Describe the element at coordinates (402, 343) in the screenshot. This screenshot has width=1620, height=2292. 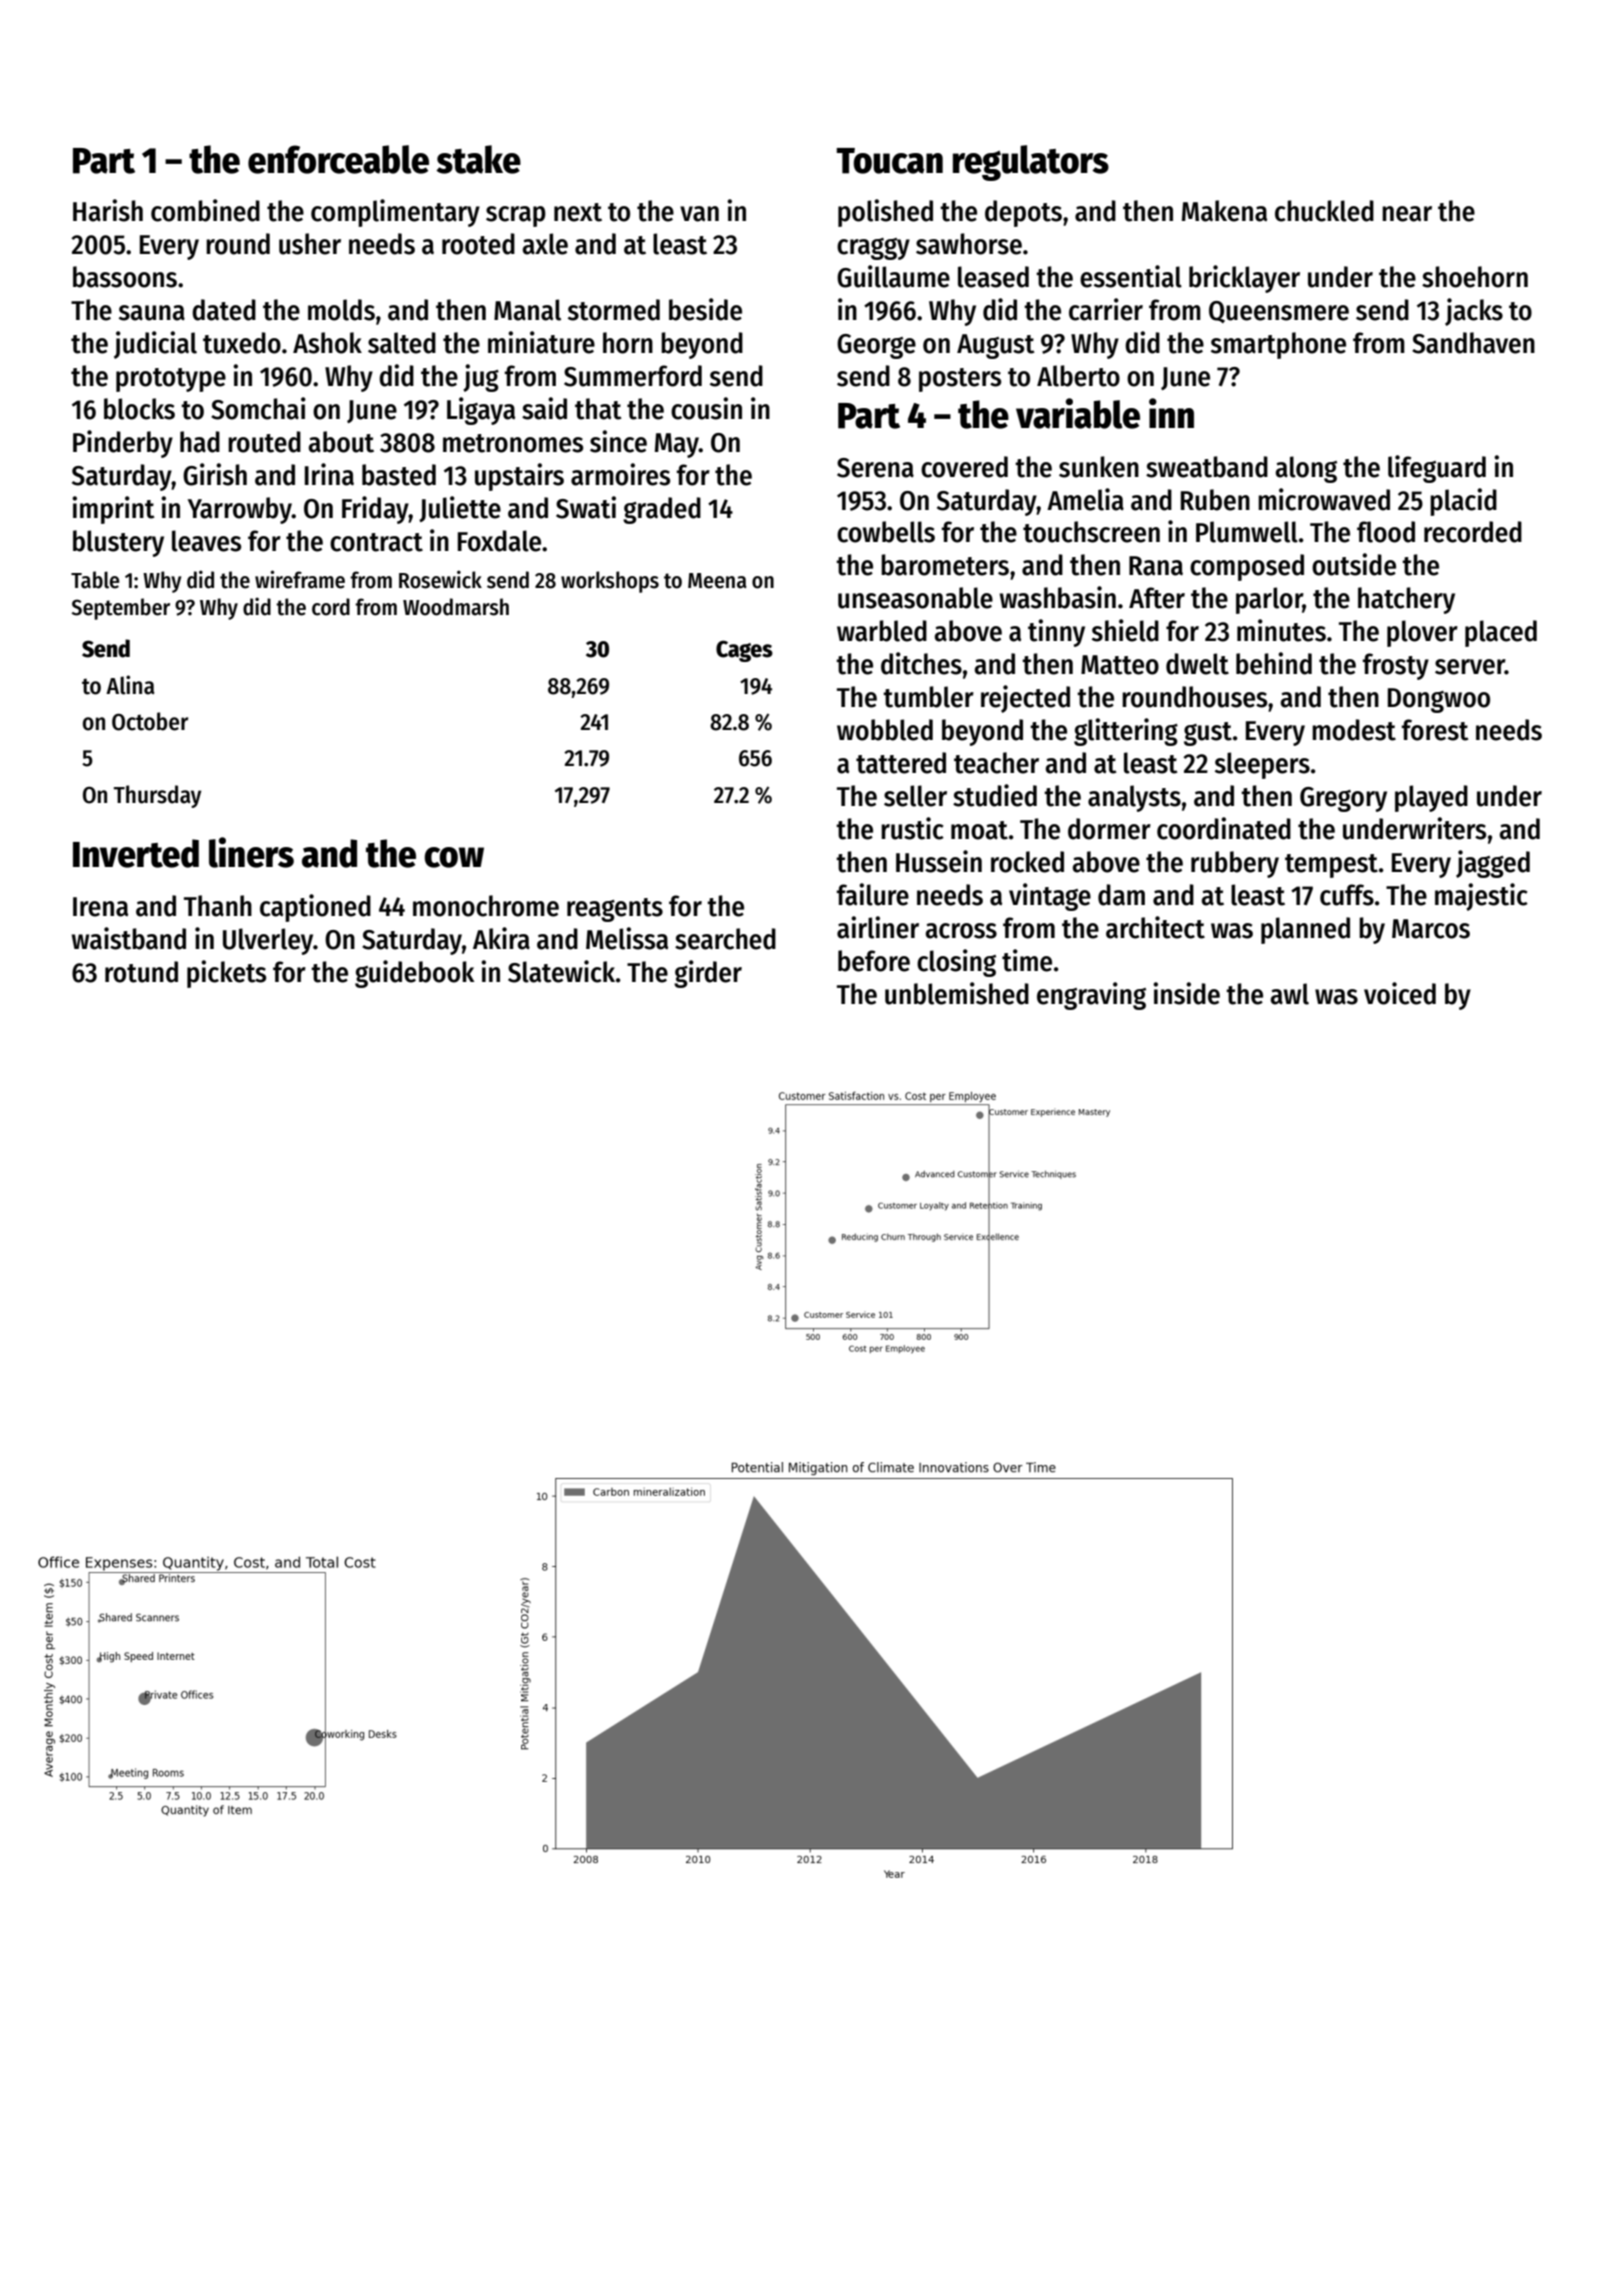
I see `salted` at that location.
